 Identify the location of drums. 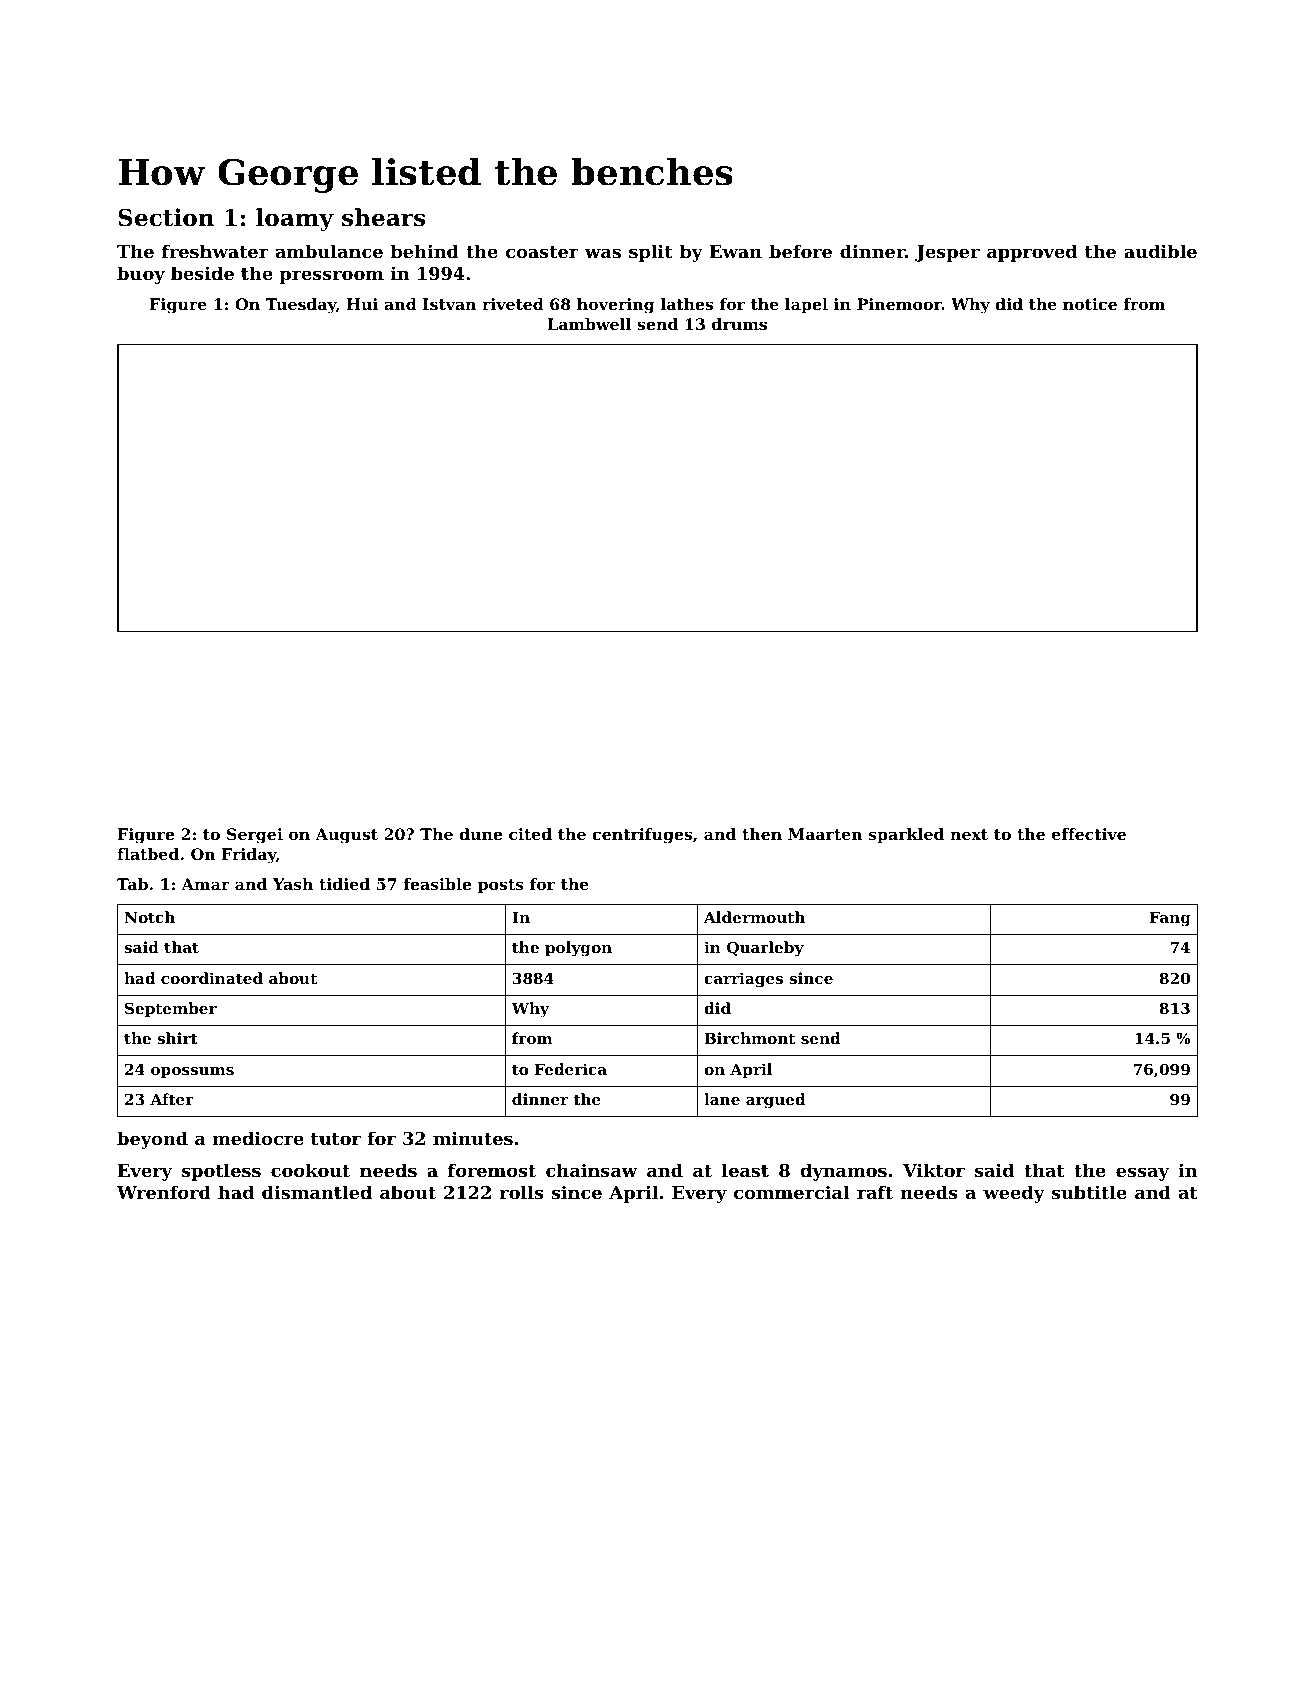
(739, 324).
